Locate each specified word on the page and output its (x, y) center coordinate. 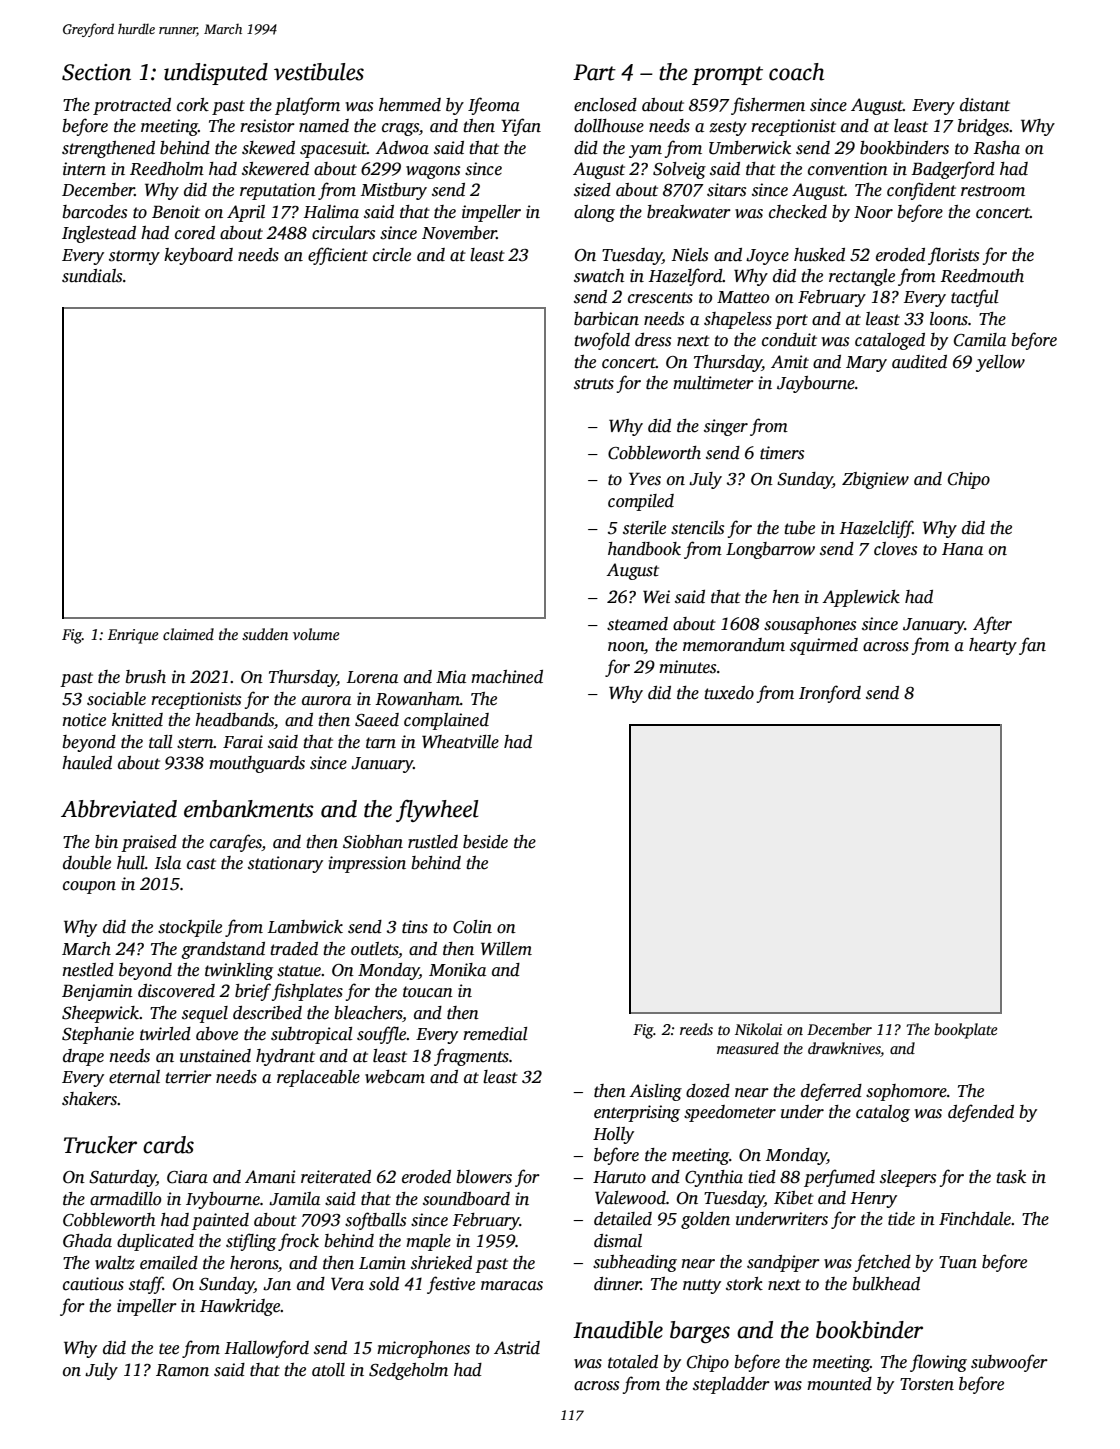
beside (485, 842)
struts (594, 384)
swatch (599, 276)
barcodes (95, 212)
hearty (993, 646)
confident (921, 191)
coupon (89, 887)
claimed (188, 634)
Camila (980, 340)
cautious (93, 1284)
